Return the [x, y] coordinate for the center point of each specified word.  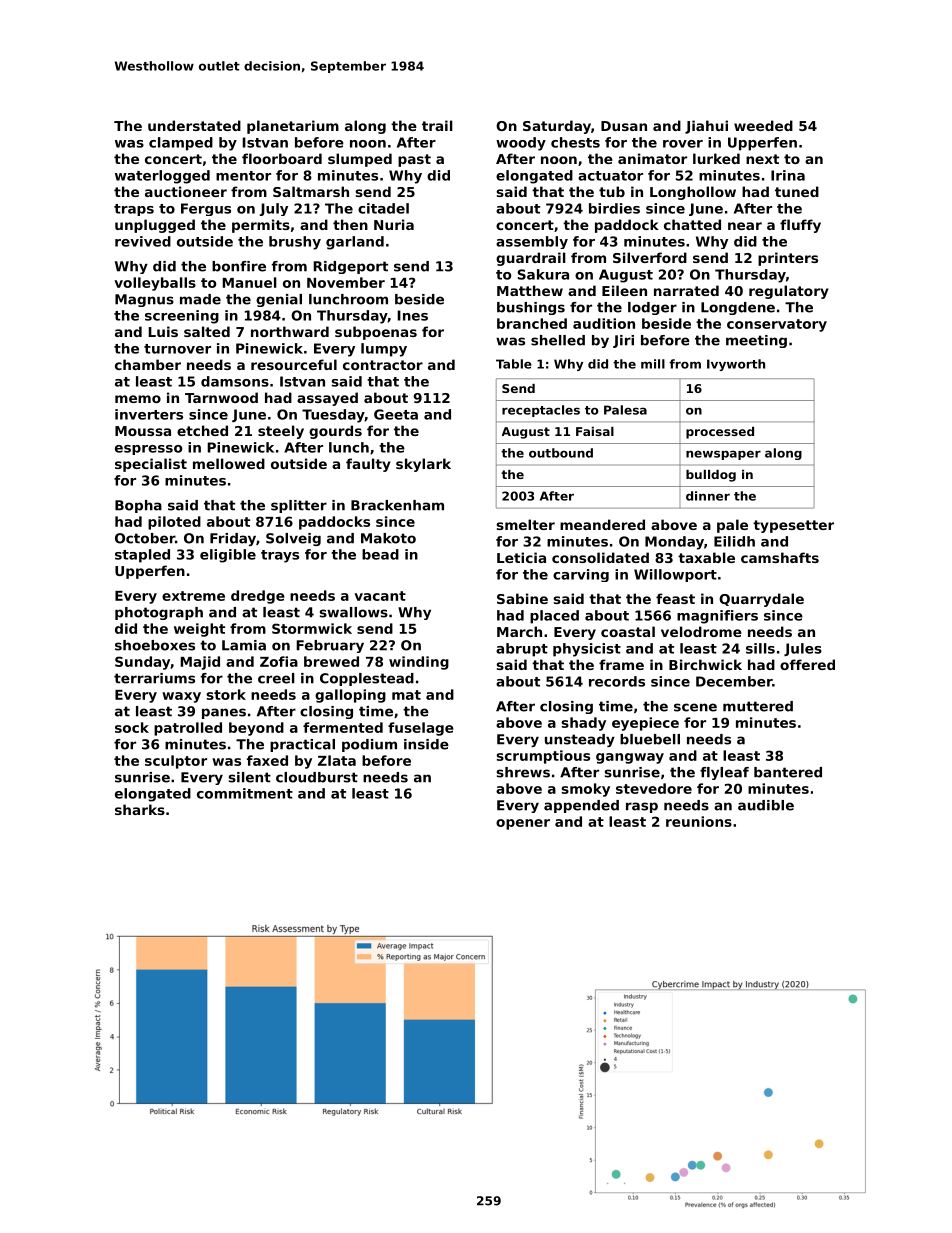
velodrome [701, 631]
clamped [181, 144]
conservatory [777, 325]
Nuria [394, 224]
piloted [174, 523]
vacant [380, 596]
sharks [140, 809]
